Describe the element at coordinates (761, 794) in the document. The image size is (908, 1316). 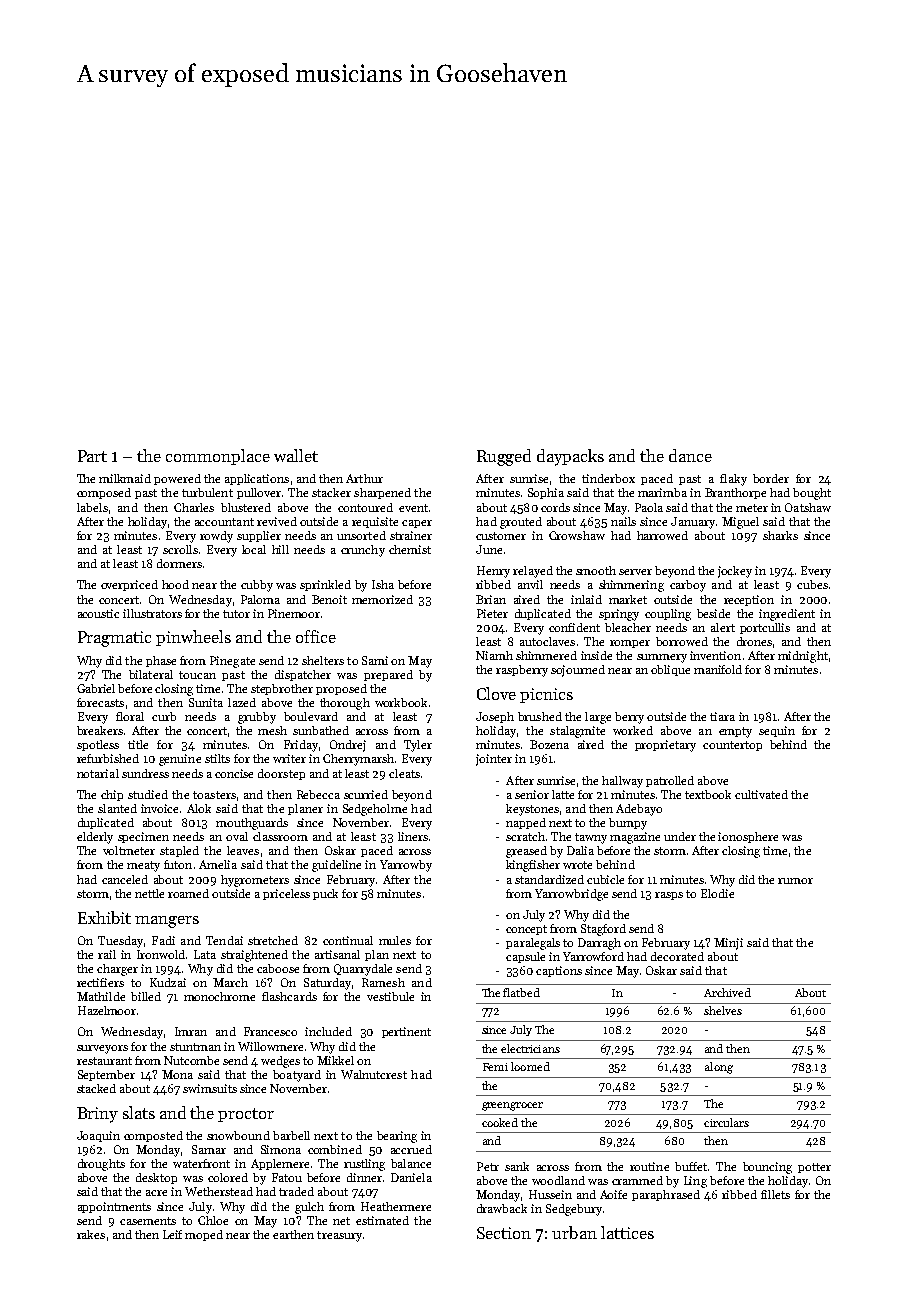
I see `cultivated` at that location.
